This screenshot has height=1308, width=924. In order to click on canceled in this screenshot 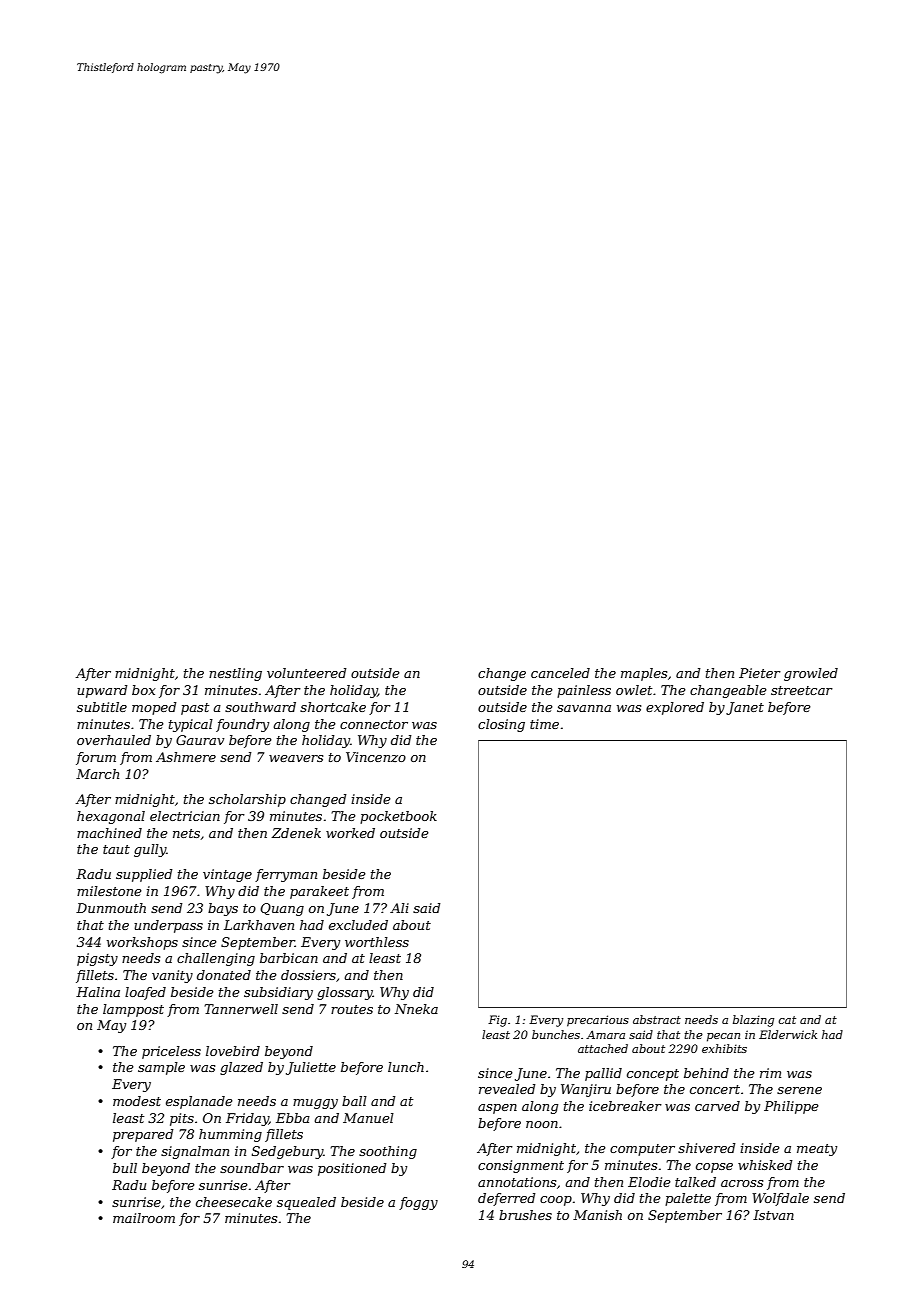, I will do `click(560, 673)`.
